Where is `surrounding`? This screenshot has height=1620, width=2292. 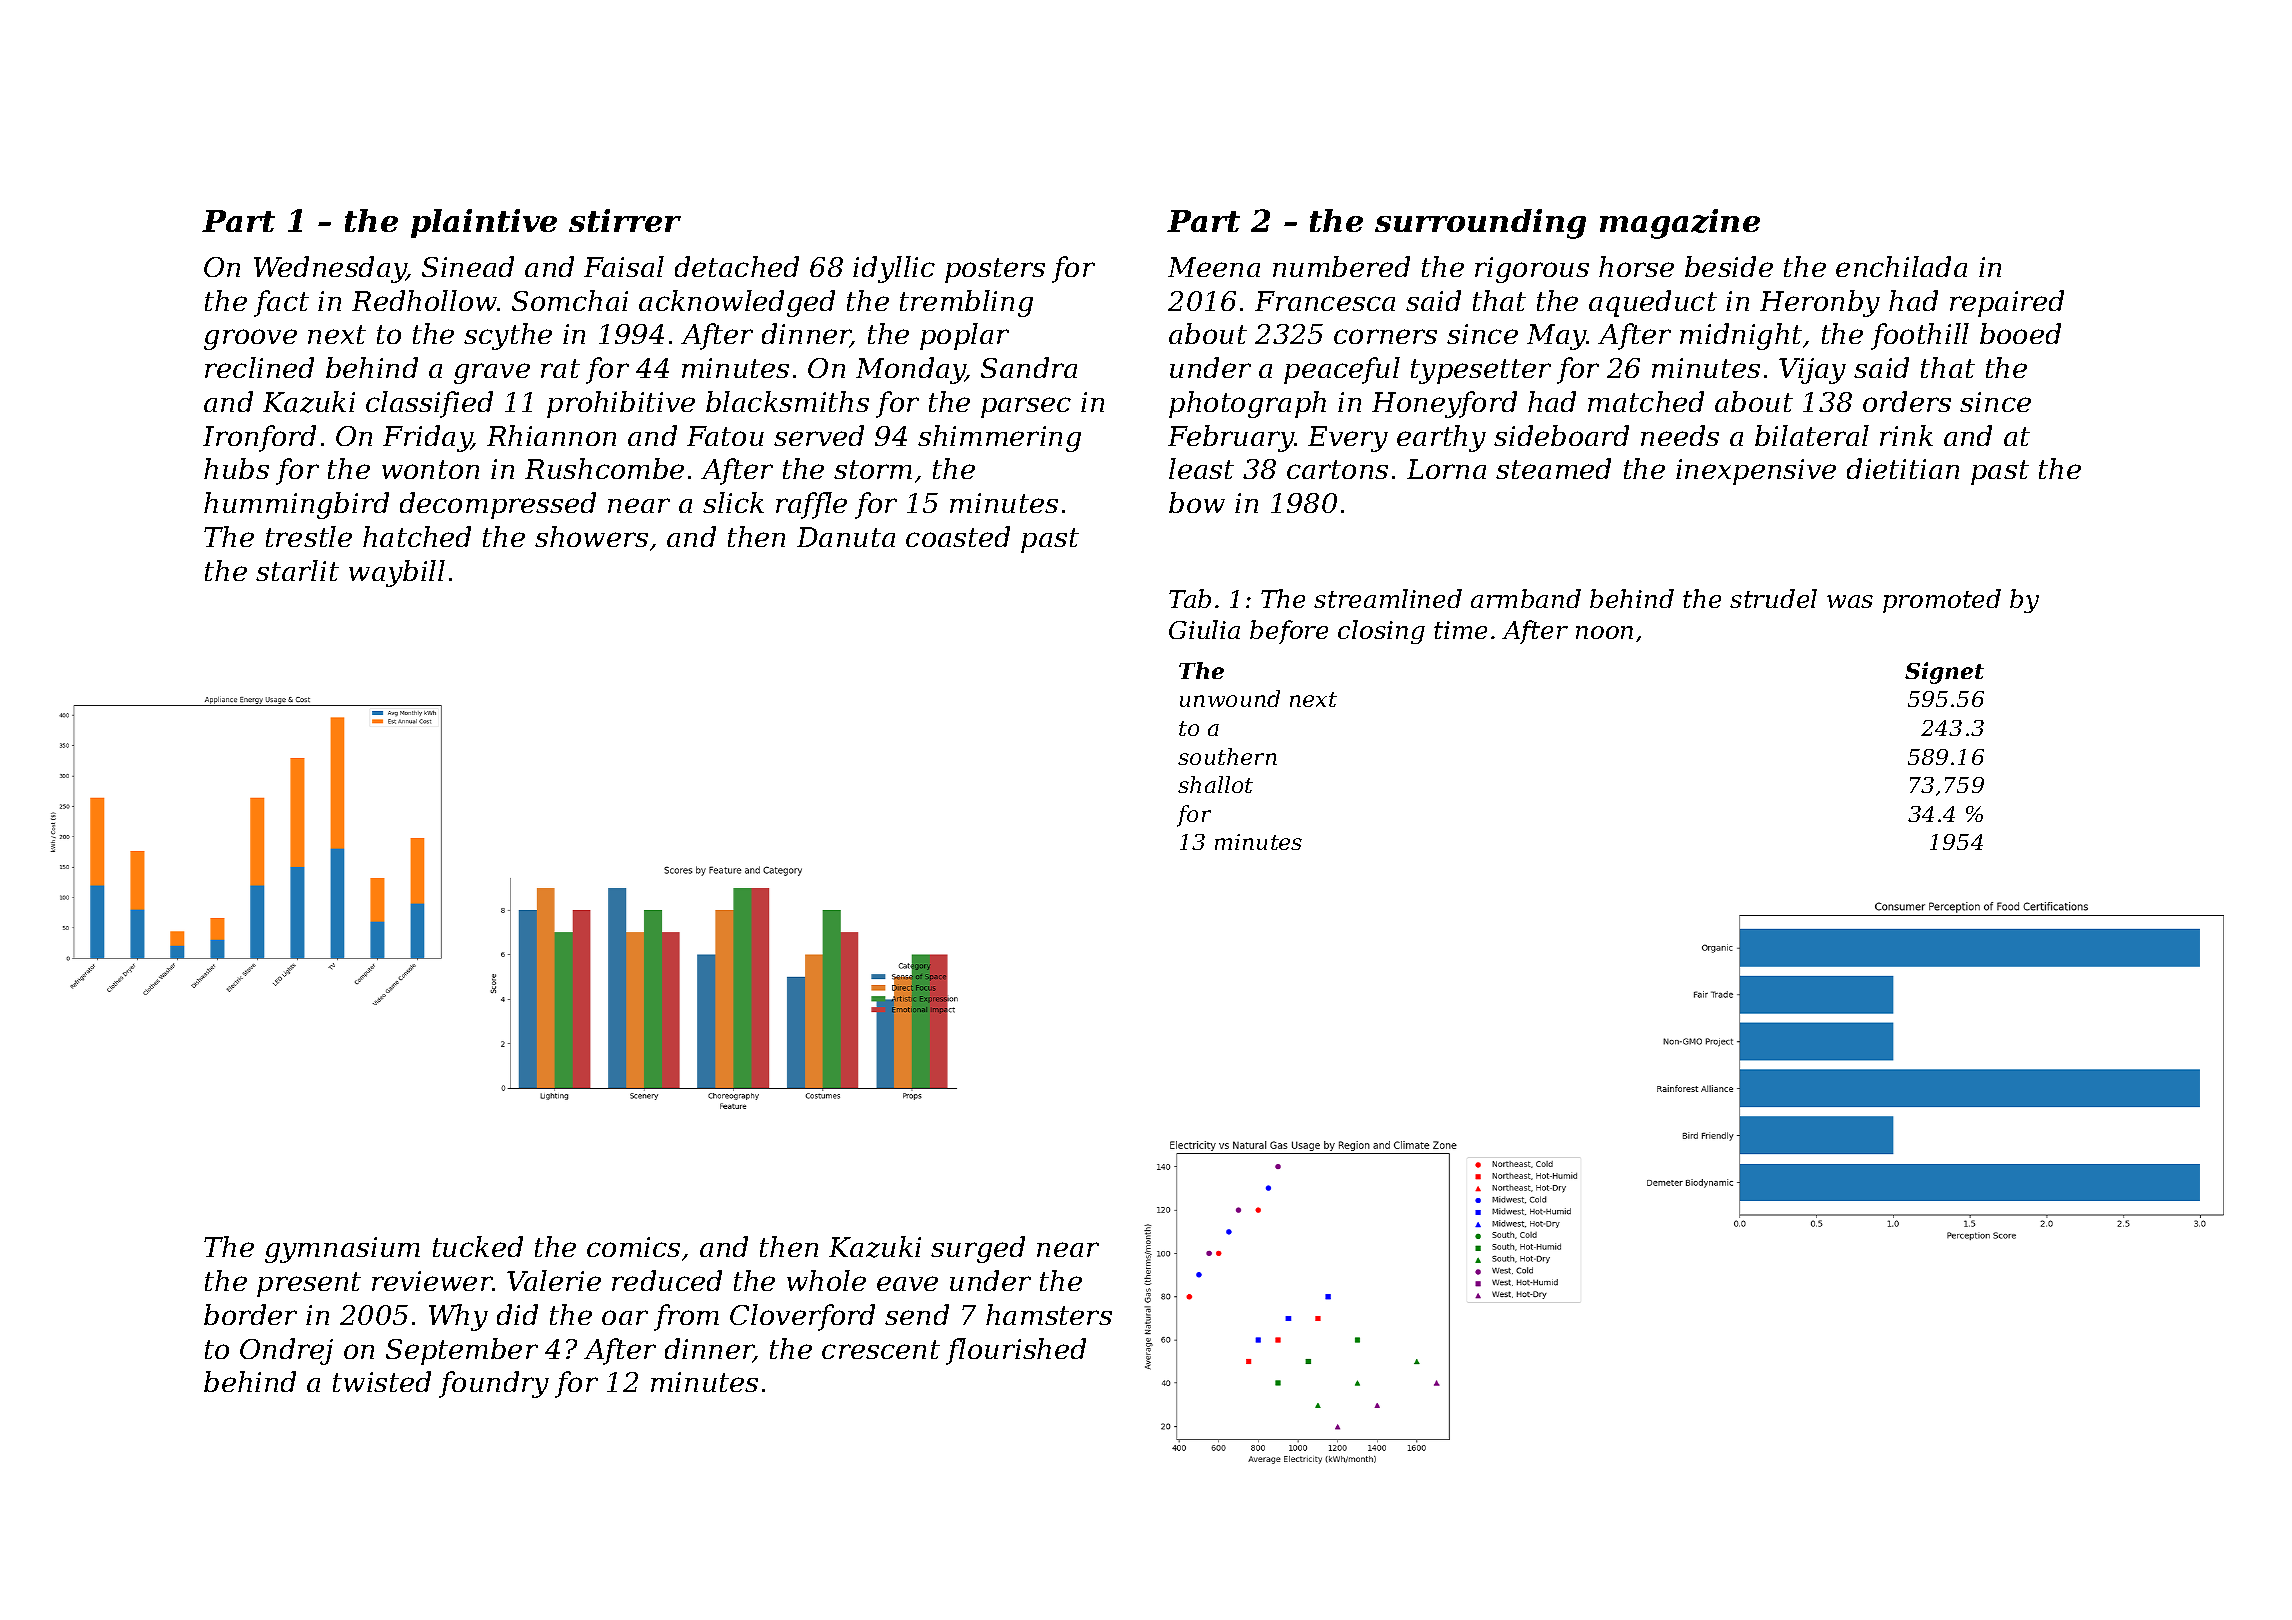 surrounding is located at coordinates (1480, 224).
